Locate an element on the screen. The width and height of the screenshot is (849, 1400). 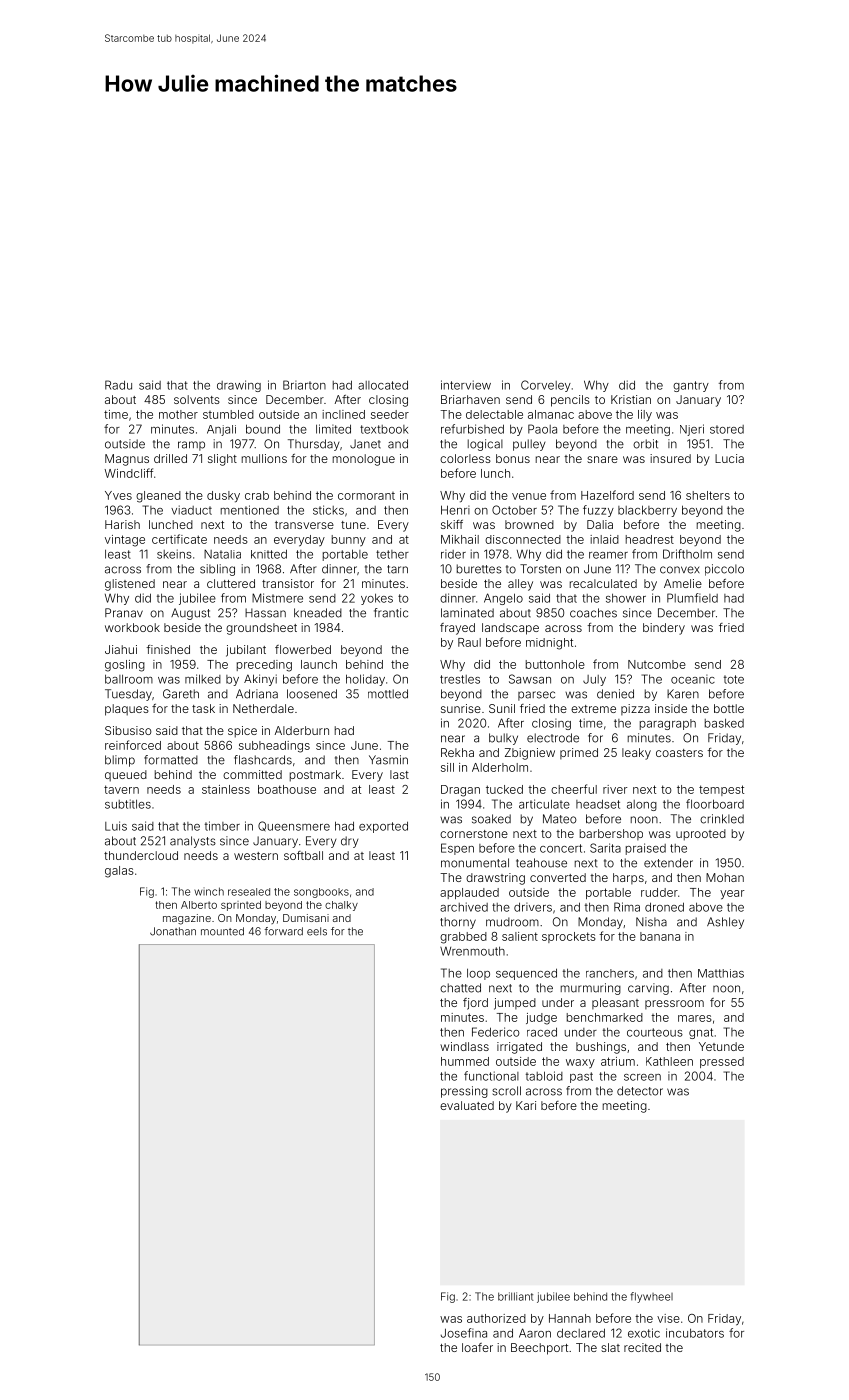
Josefina is located at coordinates (464, 1333).
